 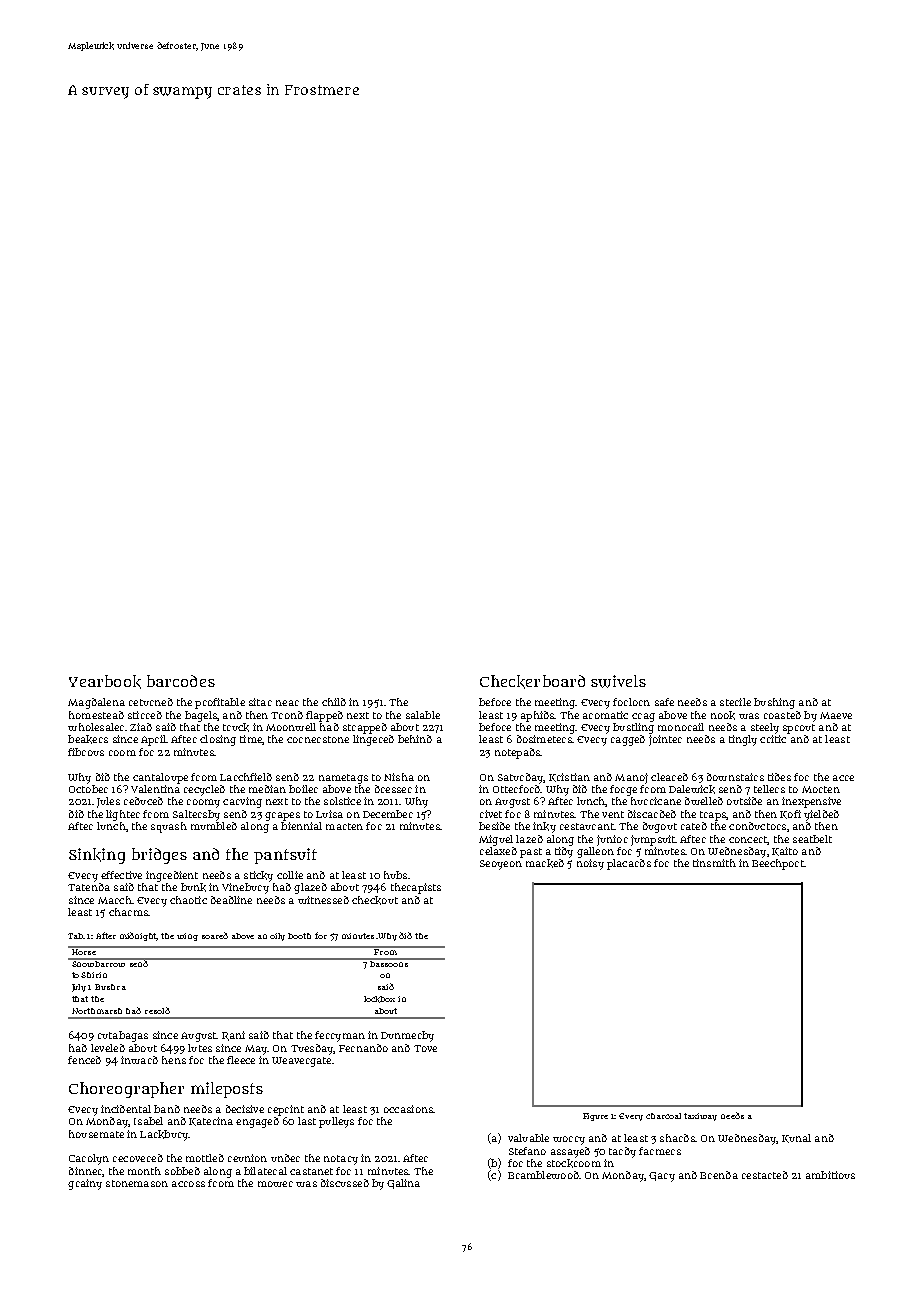 I want to click on Sinking, so click(x=97, y=856).
